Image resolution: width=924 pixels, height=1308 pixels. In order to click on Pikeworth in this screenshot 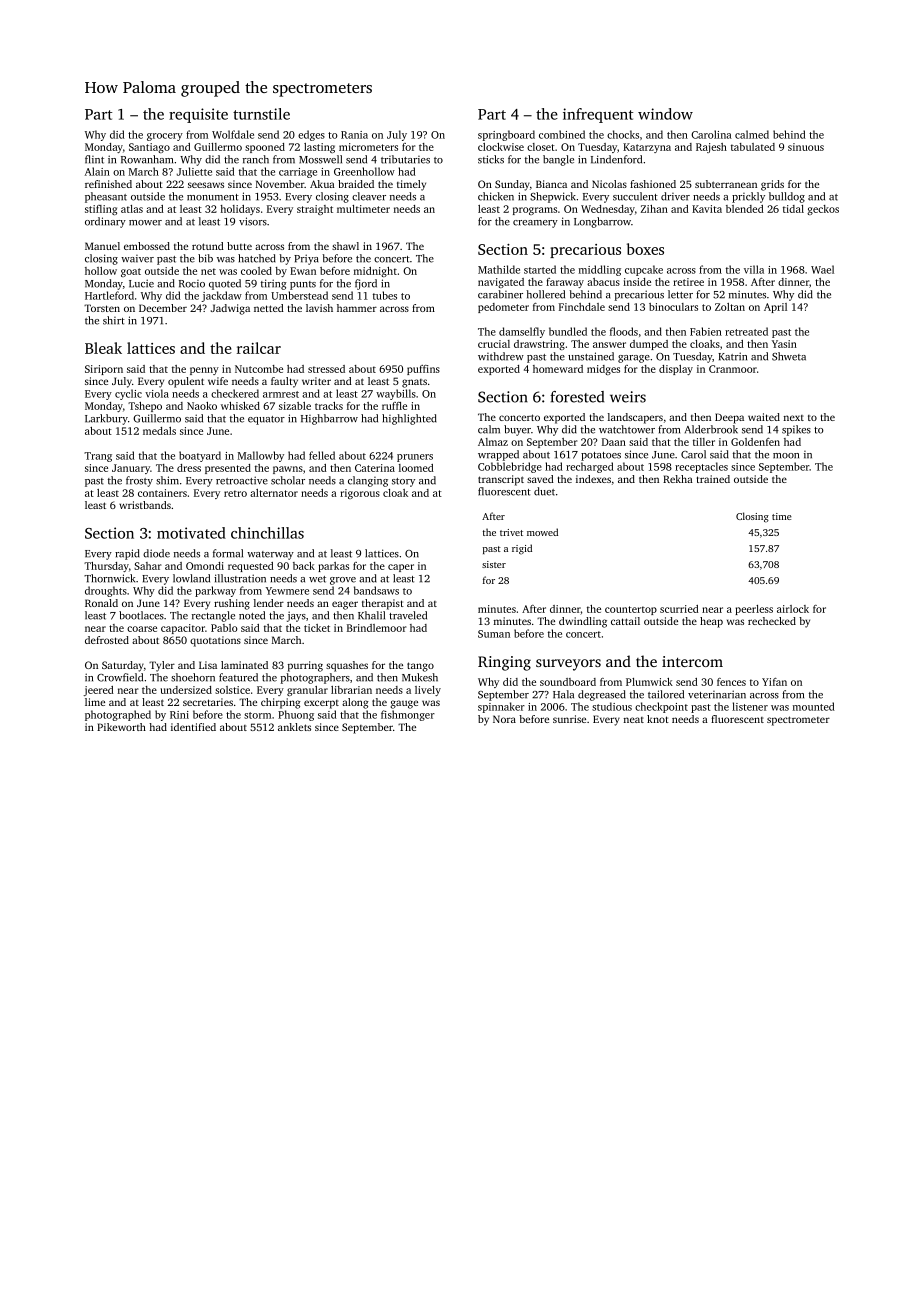, I will do `click(121, 727)`.
